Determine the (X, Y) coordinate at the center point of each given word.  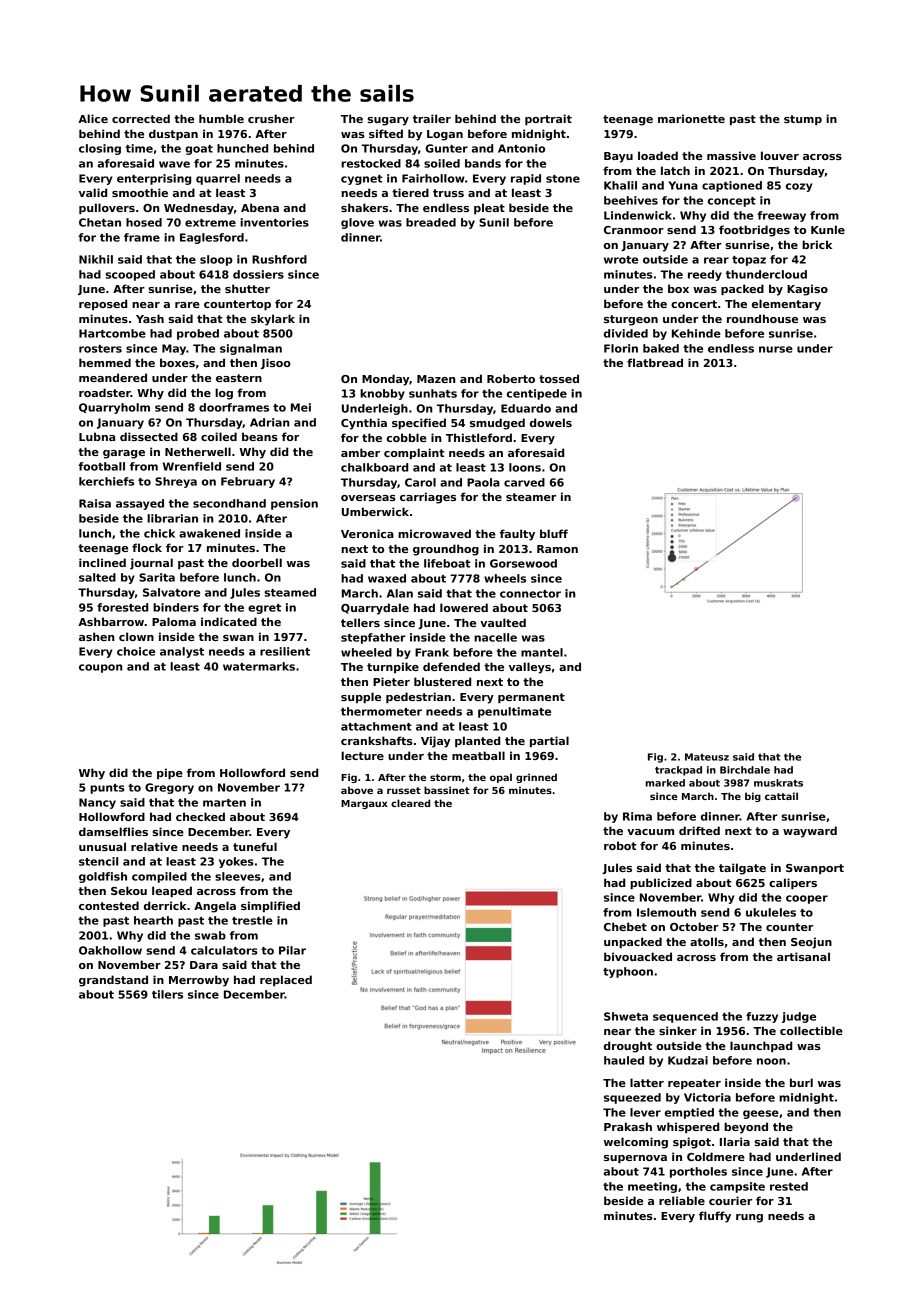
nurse (776, 349)
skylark (273, 320)
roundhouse (762, 318)
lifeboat (447, 563)
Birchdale (745, 770)
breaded (431, 222)
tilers (167, 994)
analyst (182, 652)
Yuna (683, 185)
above (357, 790)
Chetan (100, 222)
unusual (102, 846)
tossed (559, 378)
